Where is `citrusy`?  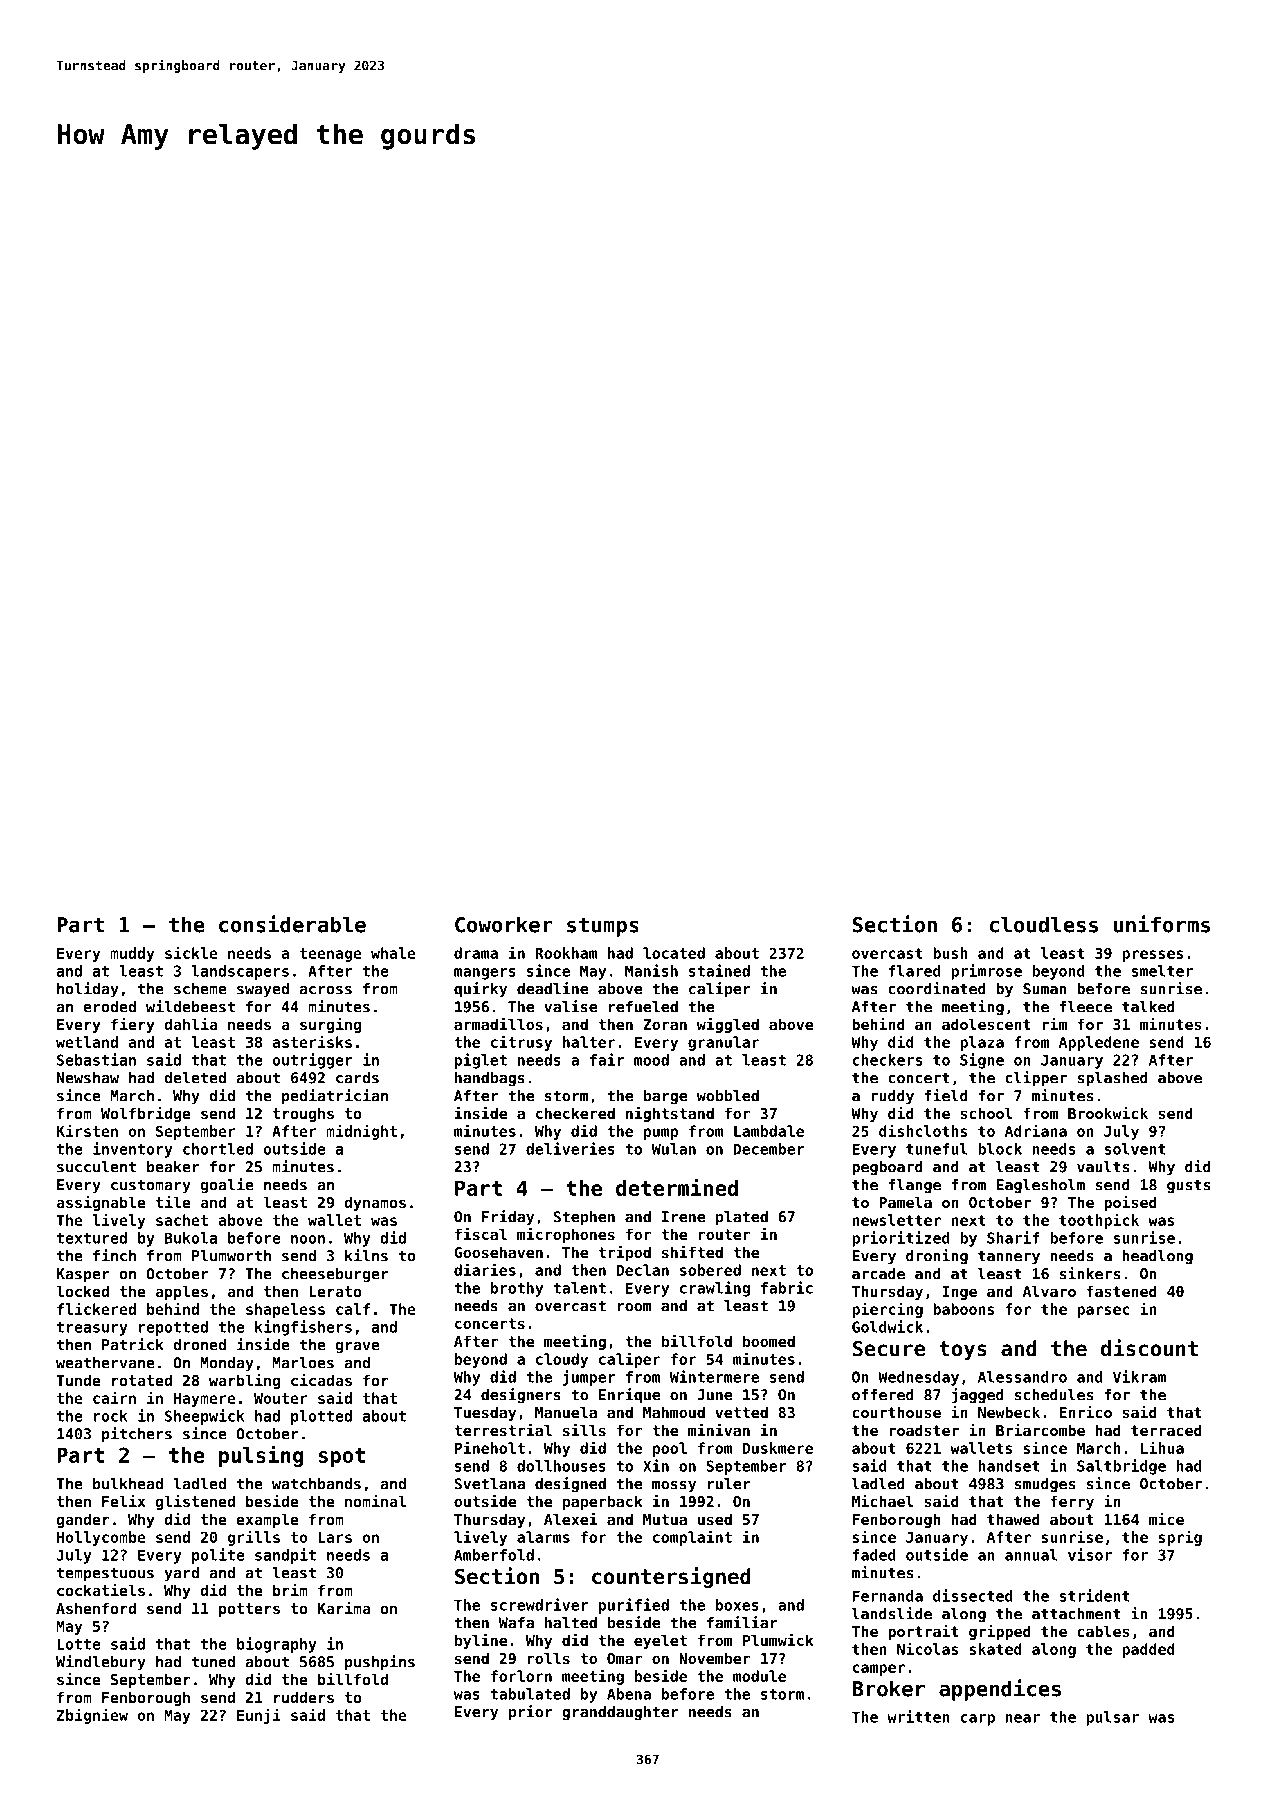 citrusy is located at coordinates (521, 1043).
